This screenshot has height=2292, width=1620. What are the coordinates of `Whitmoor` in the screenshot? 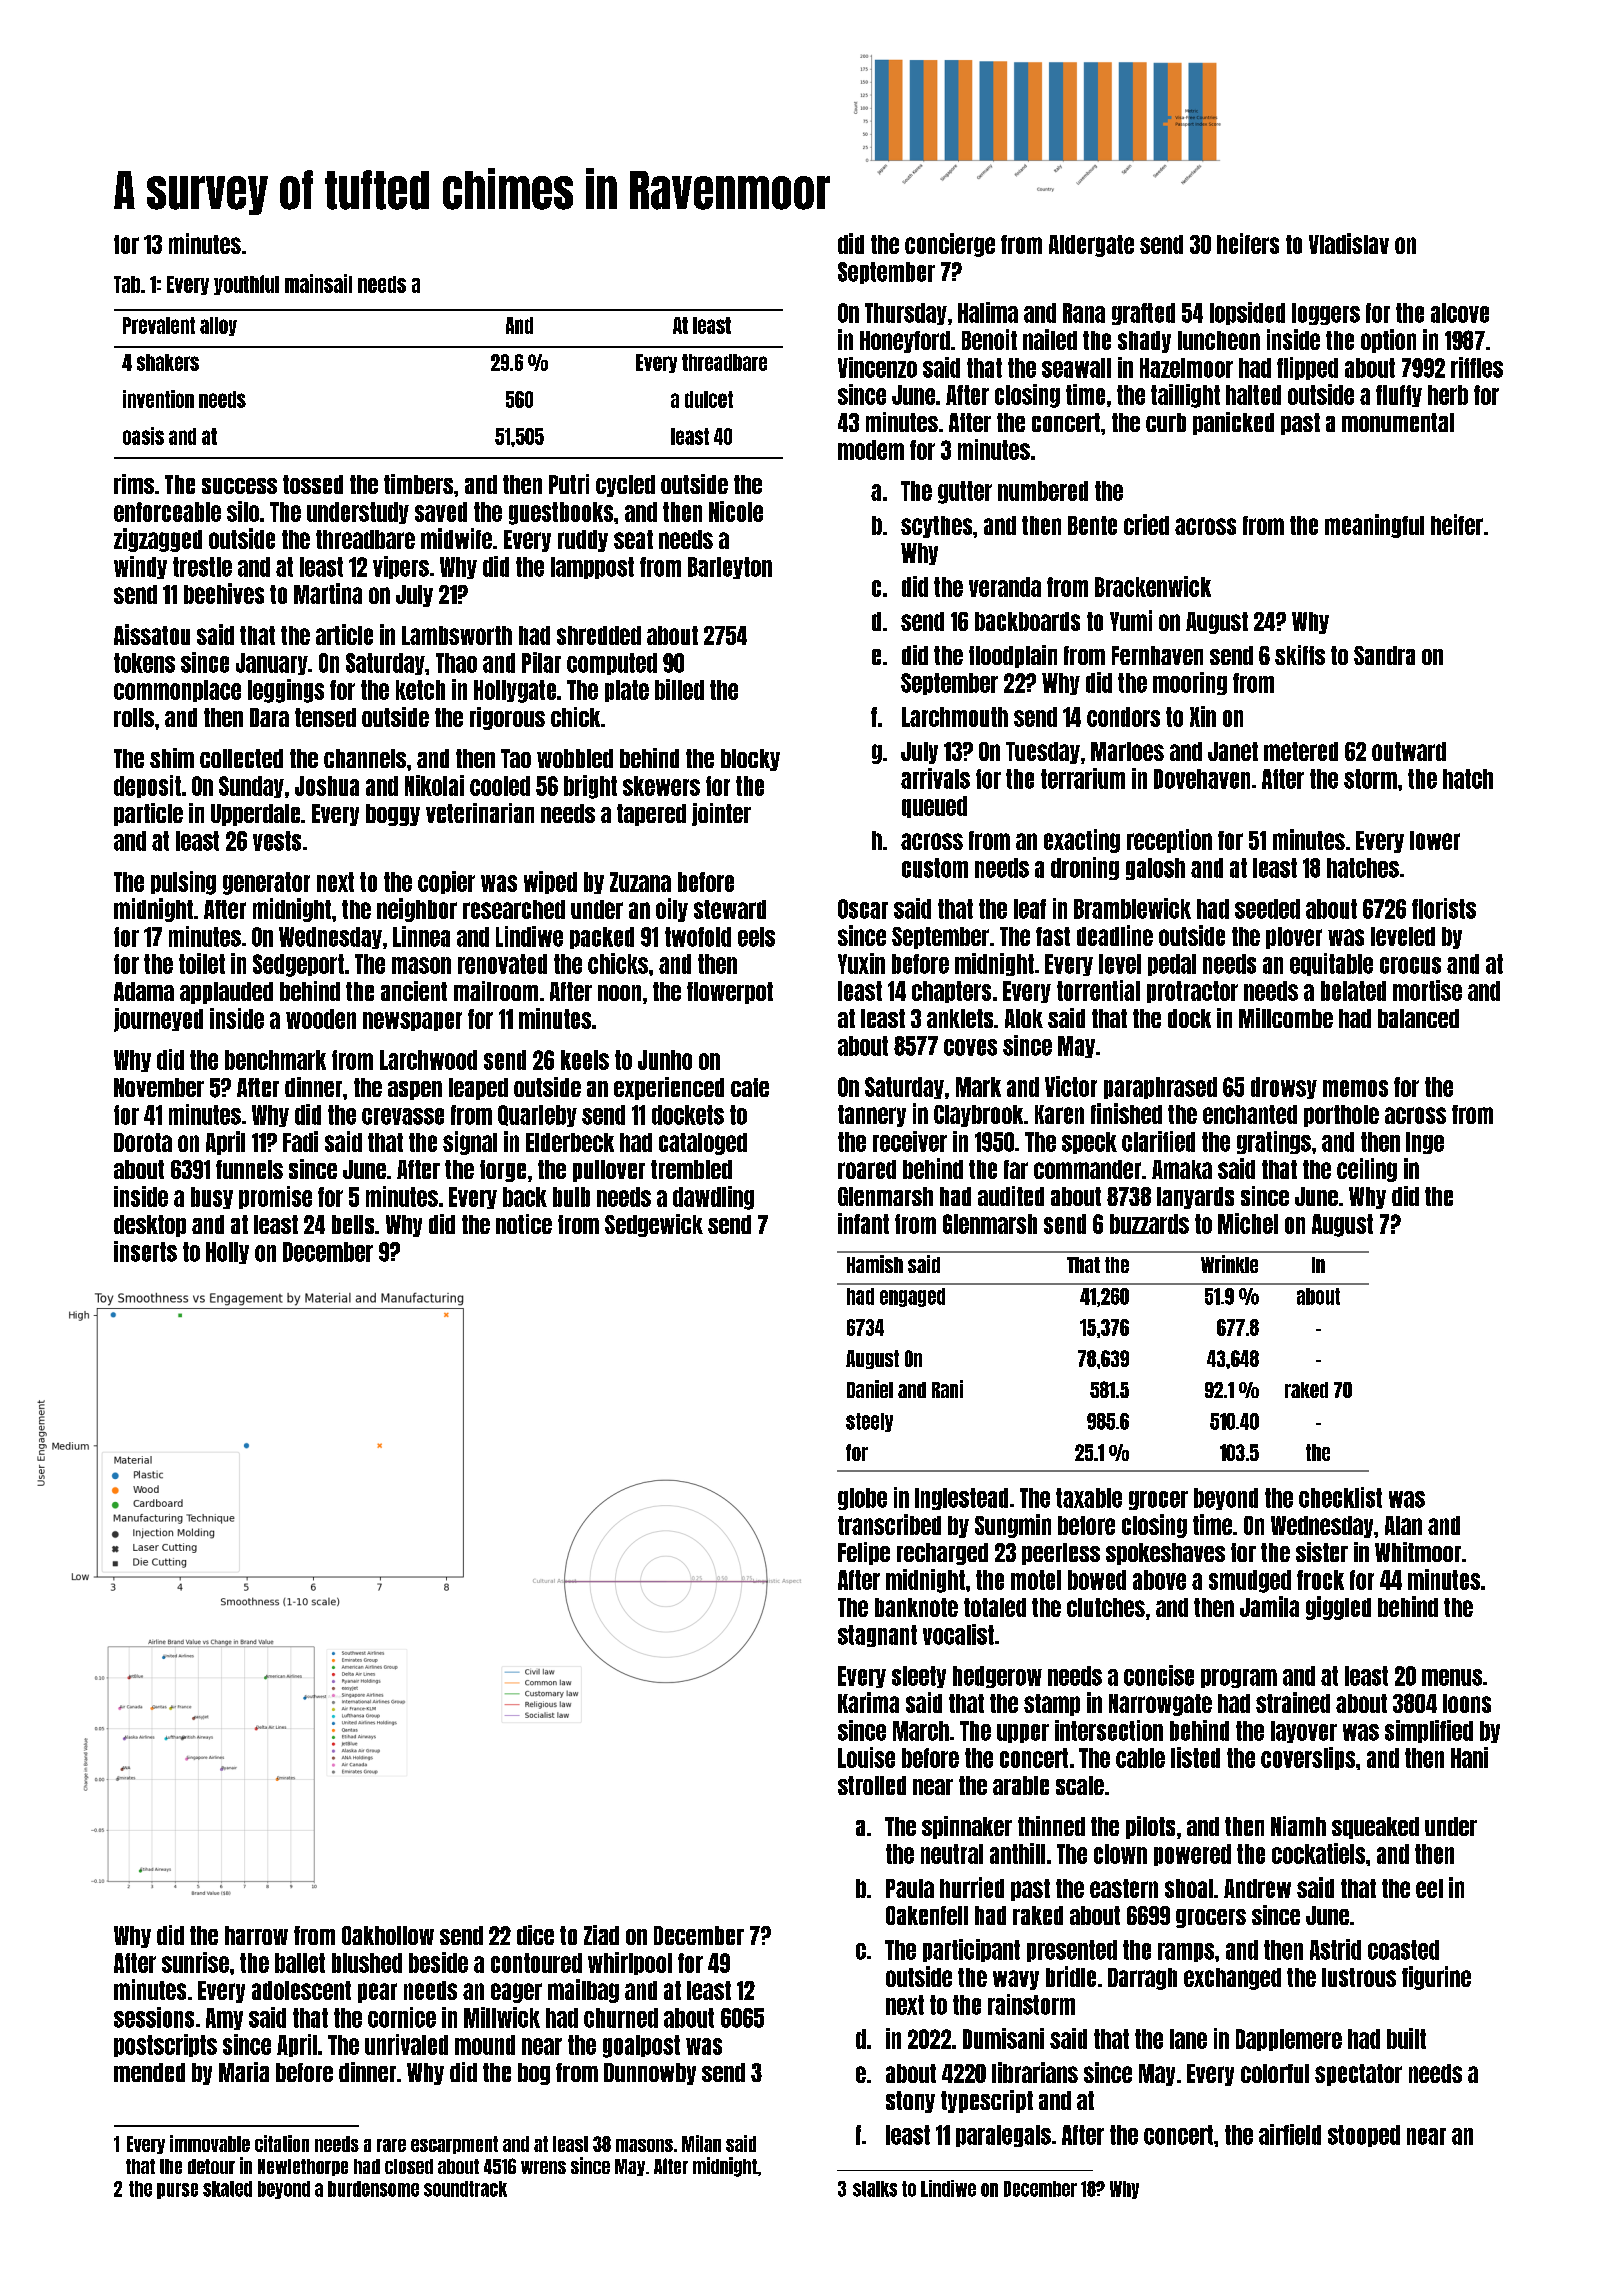 It's located at (1418, 1552).
